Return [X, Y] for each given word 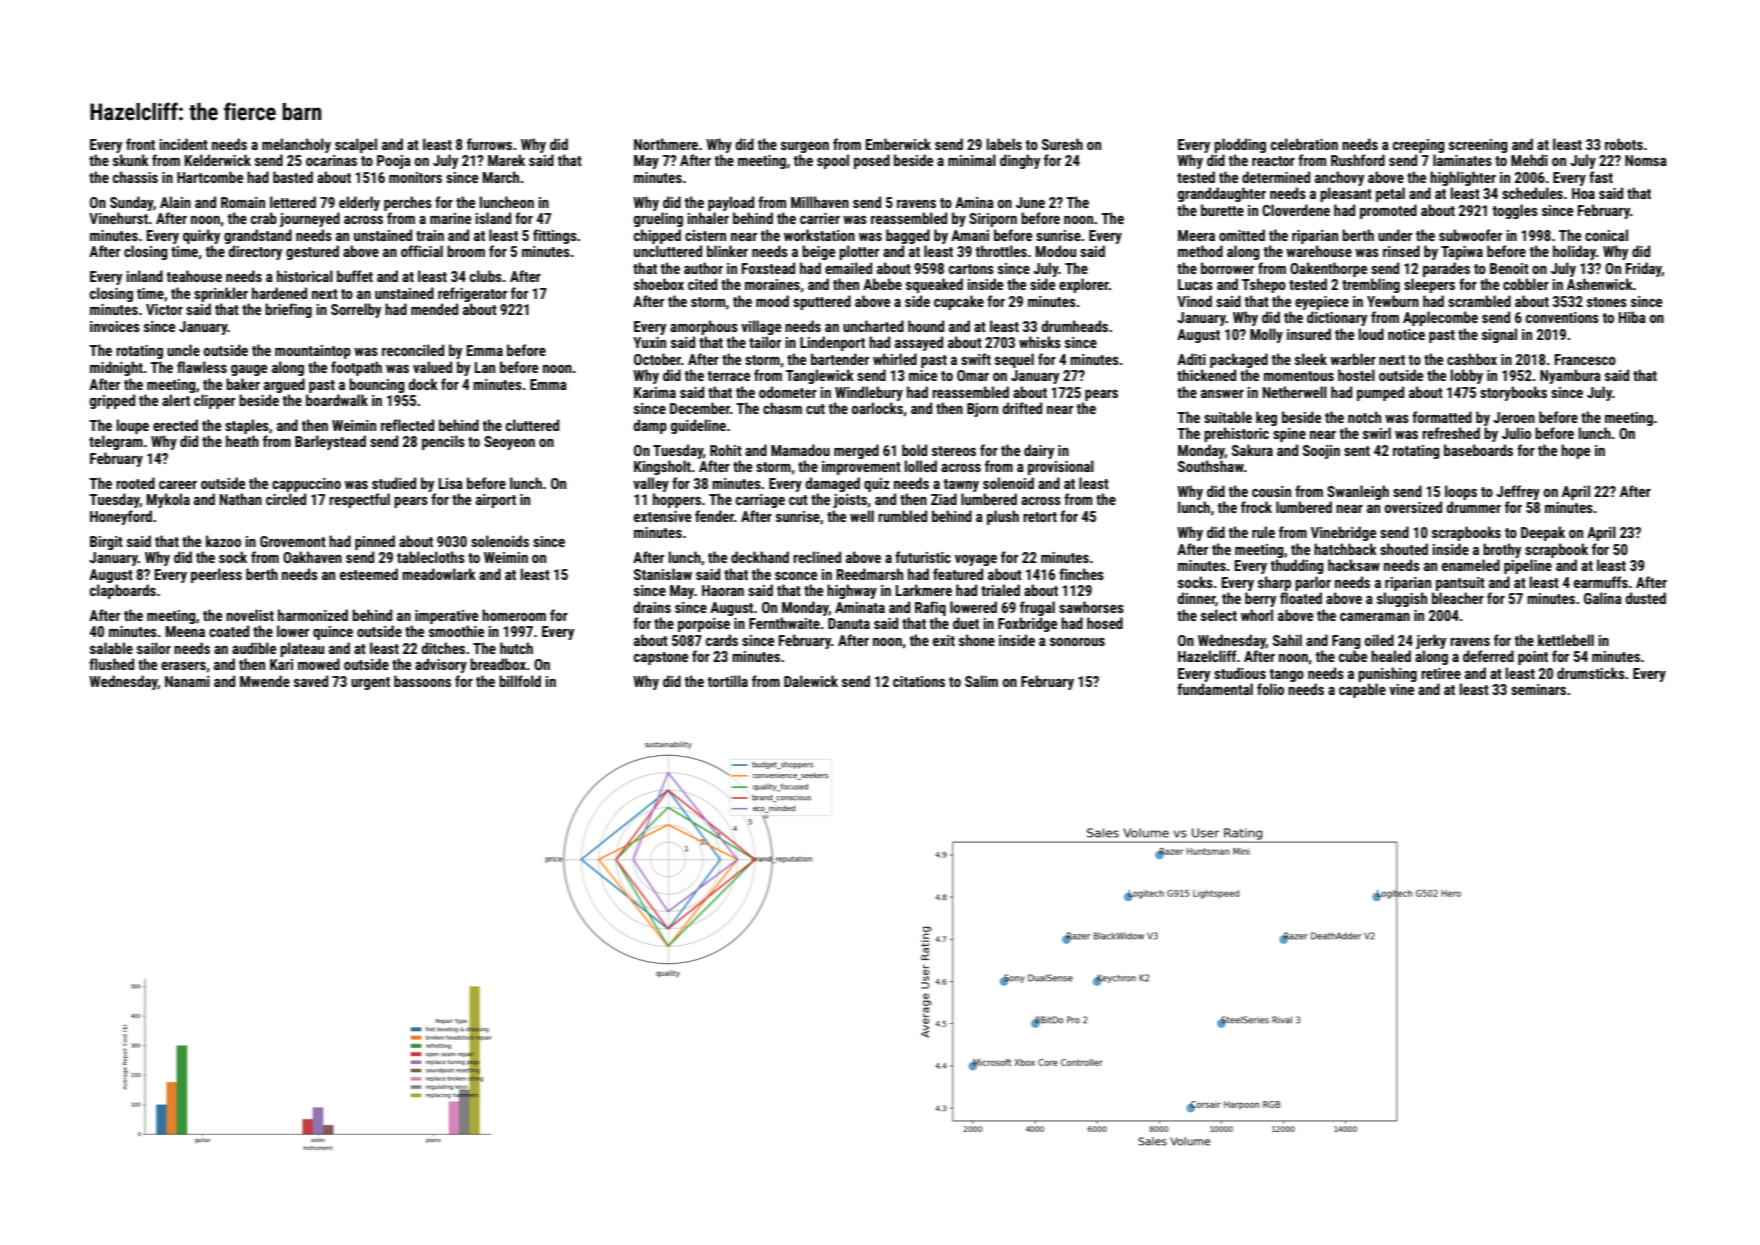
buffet [355, 276]
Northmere [666, 144]
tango [1286, 675]
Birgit [106, 543]
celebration [1304, 144]
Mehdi [1529, 160]
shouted [1404, 549]
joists [850, 501]
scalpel [356, 145]
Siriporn [993, 220]
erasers [183, 666]
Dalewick [811, 681]
